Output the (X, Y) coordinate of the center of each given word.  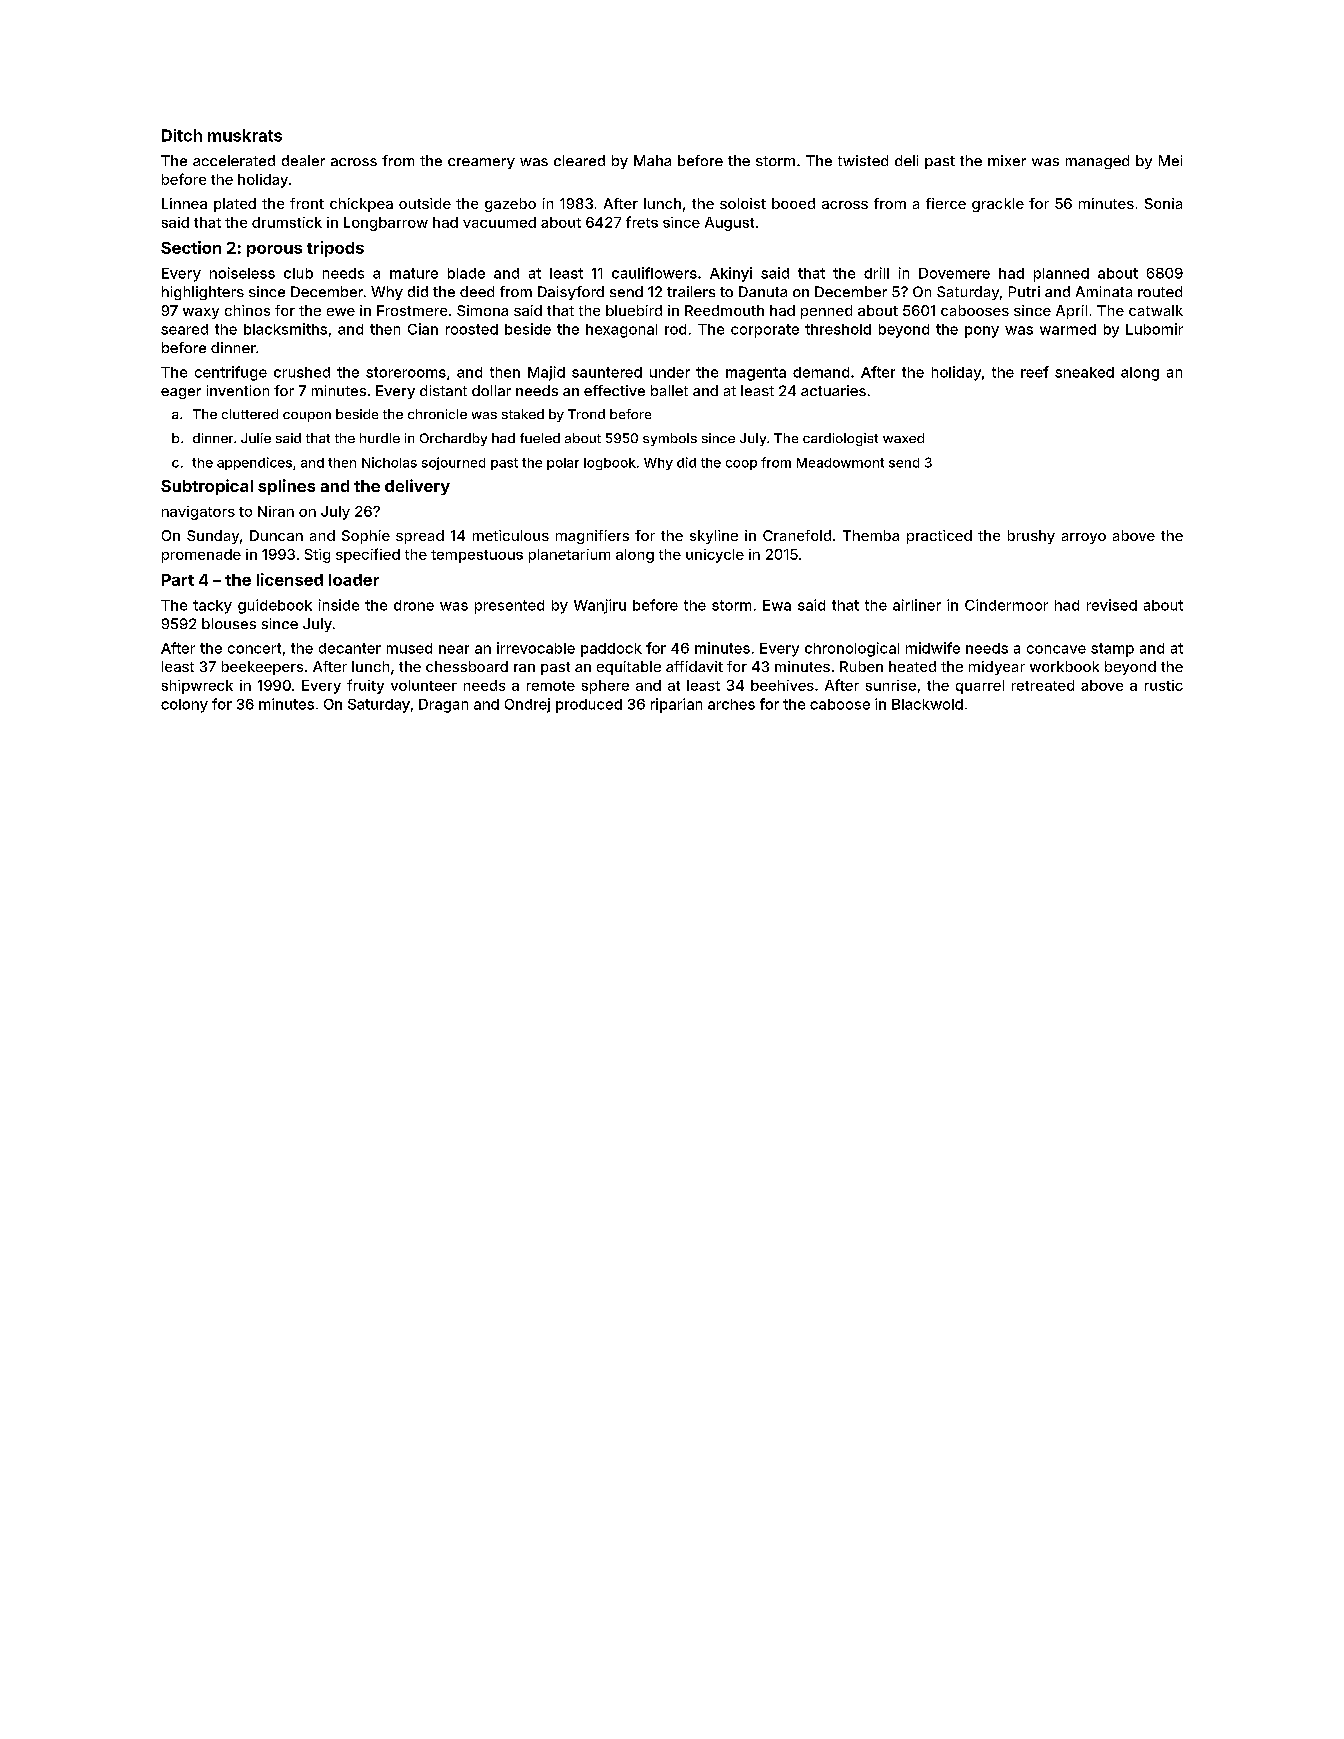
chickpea (361, 205)
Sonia (1163, 203)
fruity (365, 686)
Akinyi (731, 274)
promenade (201, 556)
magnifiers (592, 537)
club (298, 273)
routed (1160, 291)
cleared (579, 160)
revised (1112, 605)
